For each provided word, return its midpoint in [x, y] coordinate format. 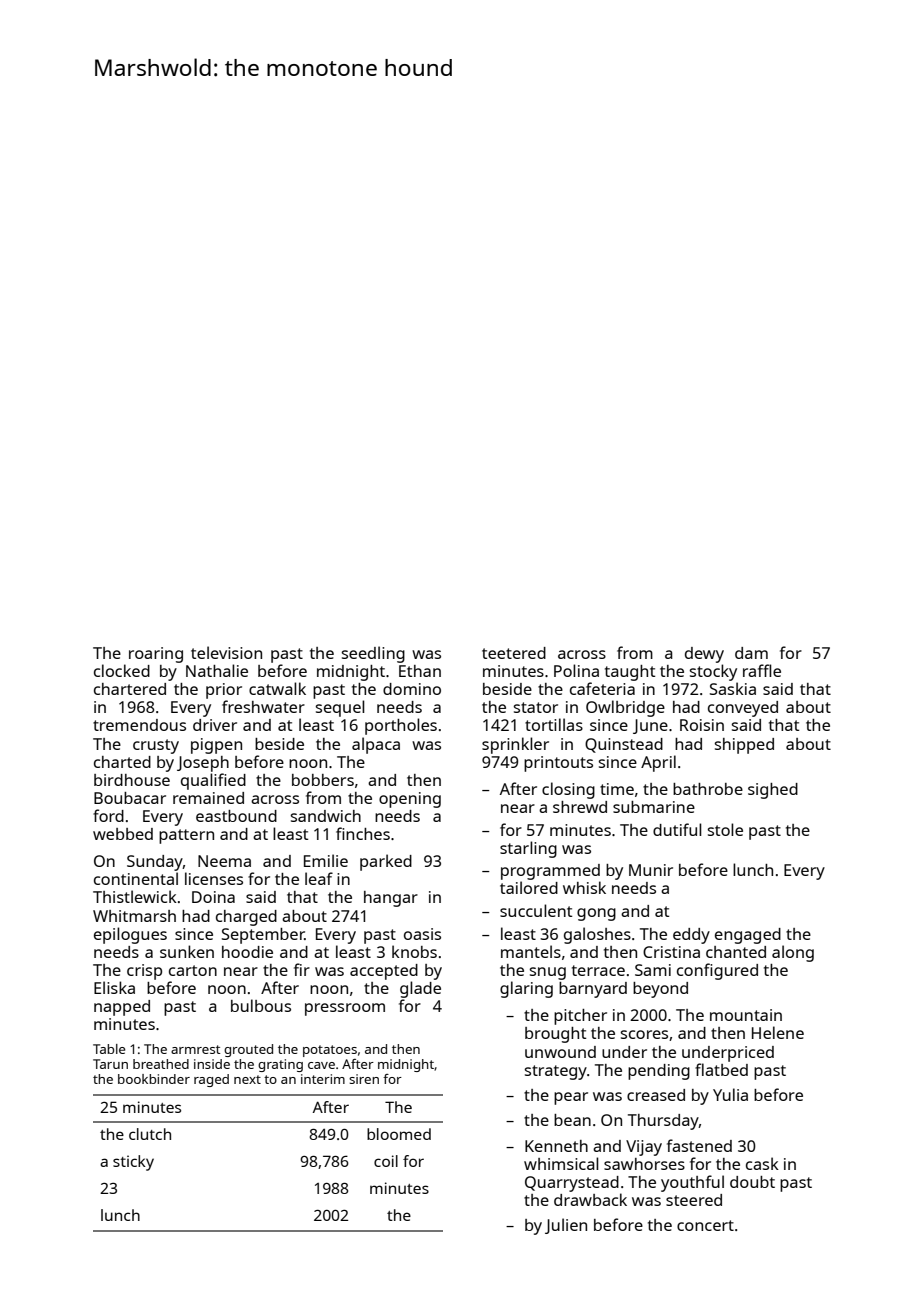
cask [762, 1163]
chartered [130, 689]
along [793, 953]
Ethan [420, 671]
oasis [422, 934]
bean [572, 1120]
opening [410, 800]
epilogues [130, 935]
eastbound [236, 816]
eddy [691, 936]
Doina [213, 897]
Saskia [733, 688]
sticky [133, 1163]
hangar [391, 899]
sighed [773, 791]
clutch [150, 1134]
